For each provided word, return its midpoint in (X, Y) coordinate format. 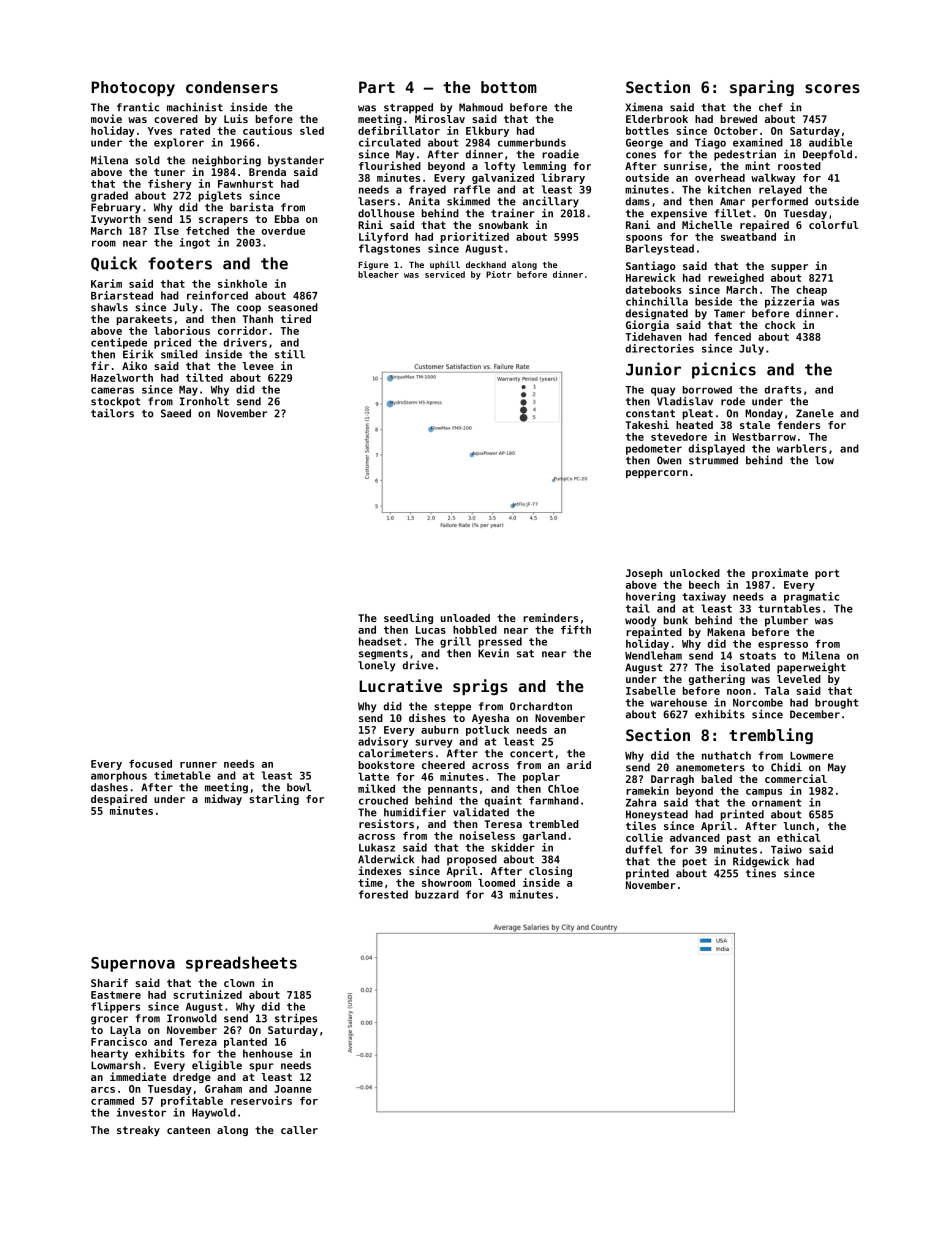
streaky (138, 1131)
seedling (408, 618)
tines (761, 873)
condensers (232, 87)
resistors (386, 823)
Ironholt (204, 401)
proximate (780, 573)
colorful (834, 225)
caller (299, 1130)
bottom (509, 87)
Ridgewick (761, 862)
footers (180, 263)
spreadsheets (241, 964)
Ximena (644, 107)
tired (296, 318)
